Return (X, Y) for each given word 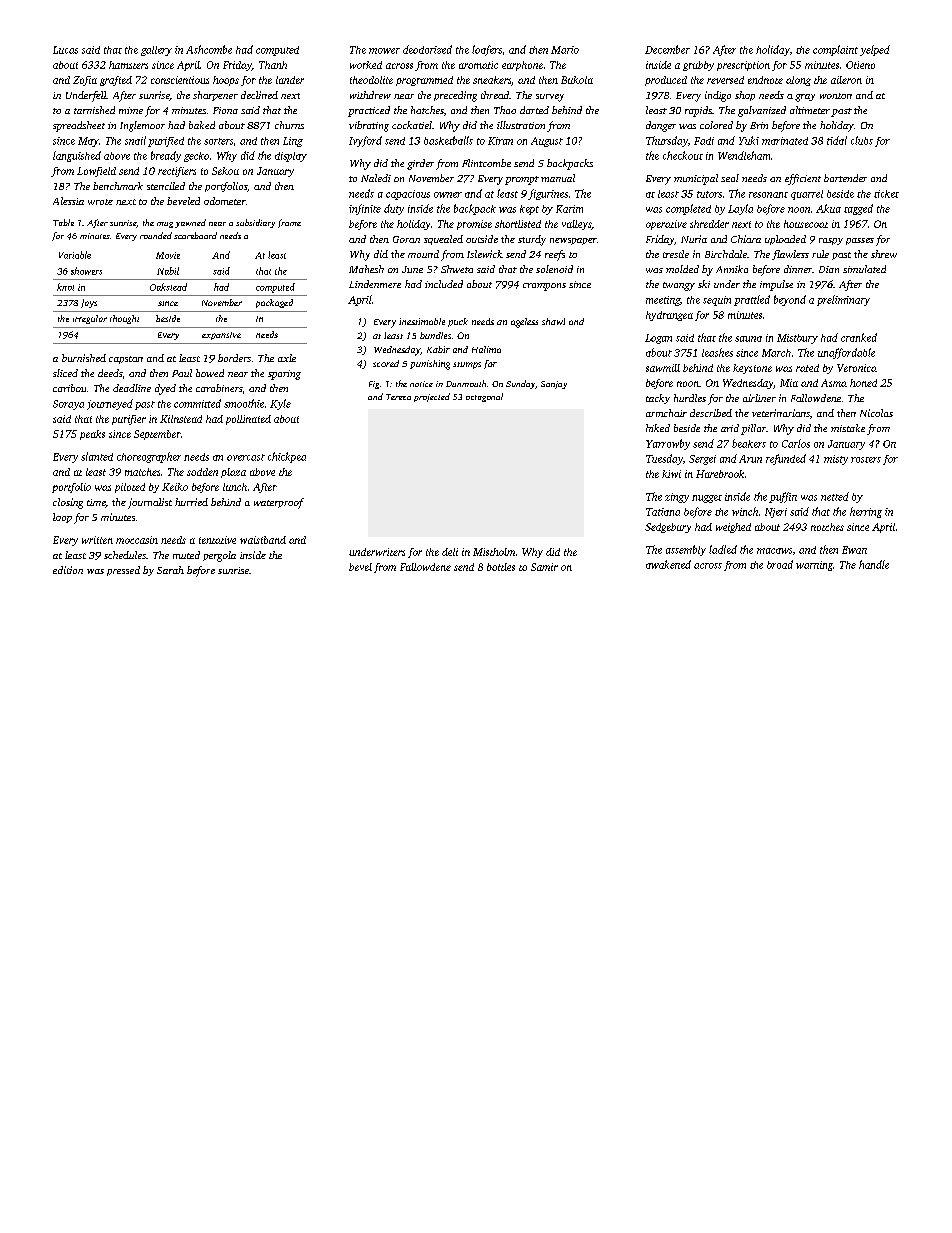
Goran (406, 239)
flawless (790, 255)
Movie (168, 255)
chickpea (287, 457)
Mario (565, 50)
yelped (875, 50)
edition (68, 570)
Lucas (65, 50)
